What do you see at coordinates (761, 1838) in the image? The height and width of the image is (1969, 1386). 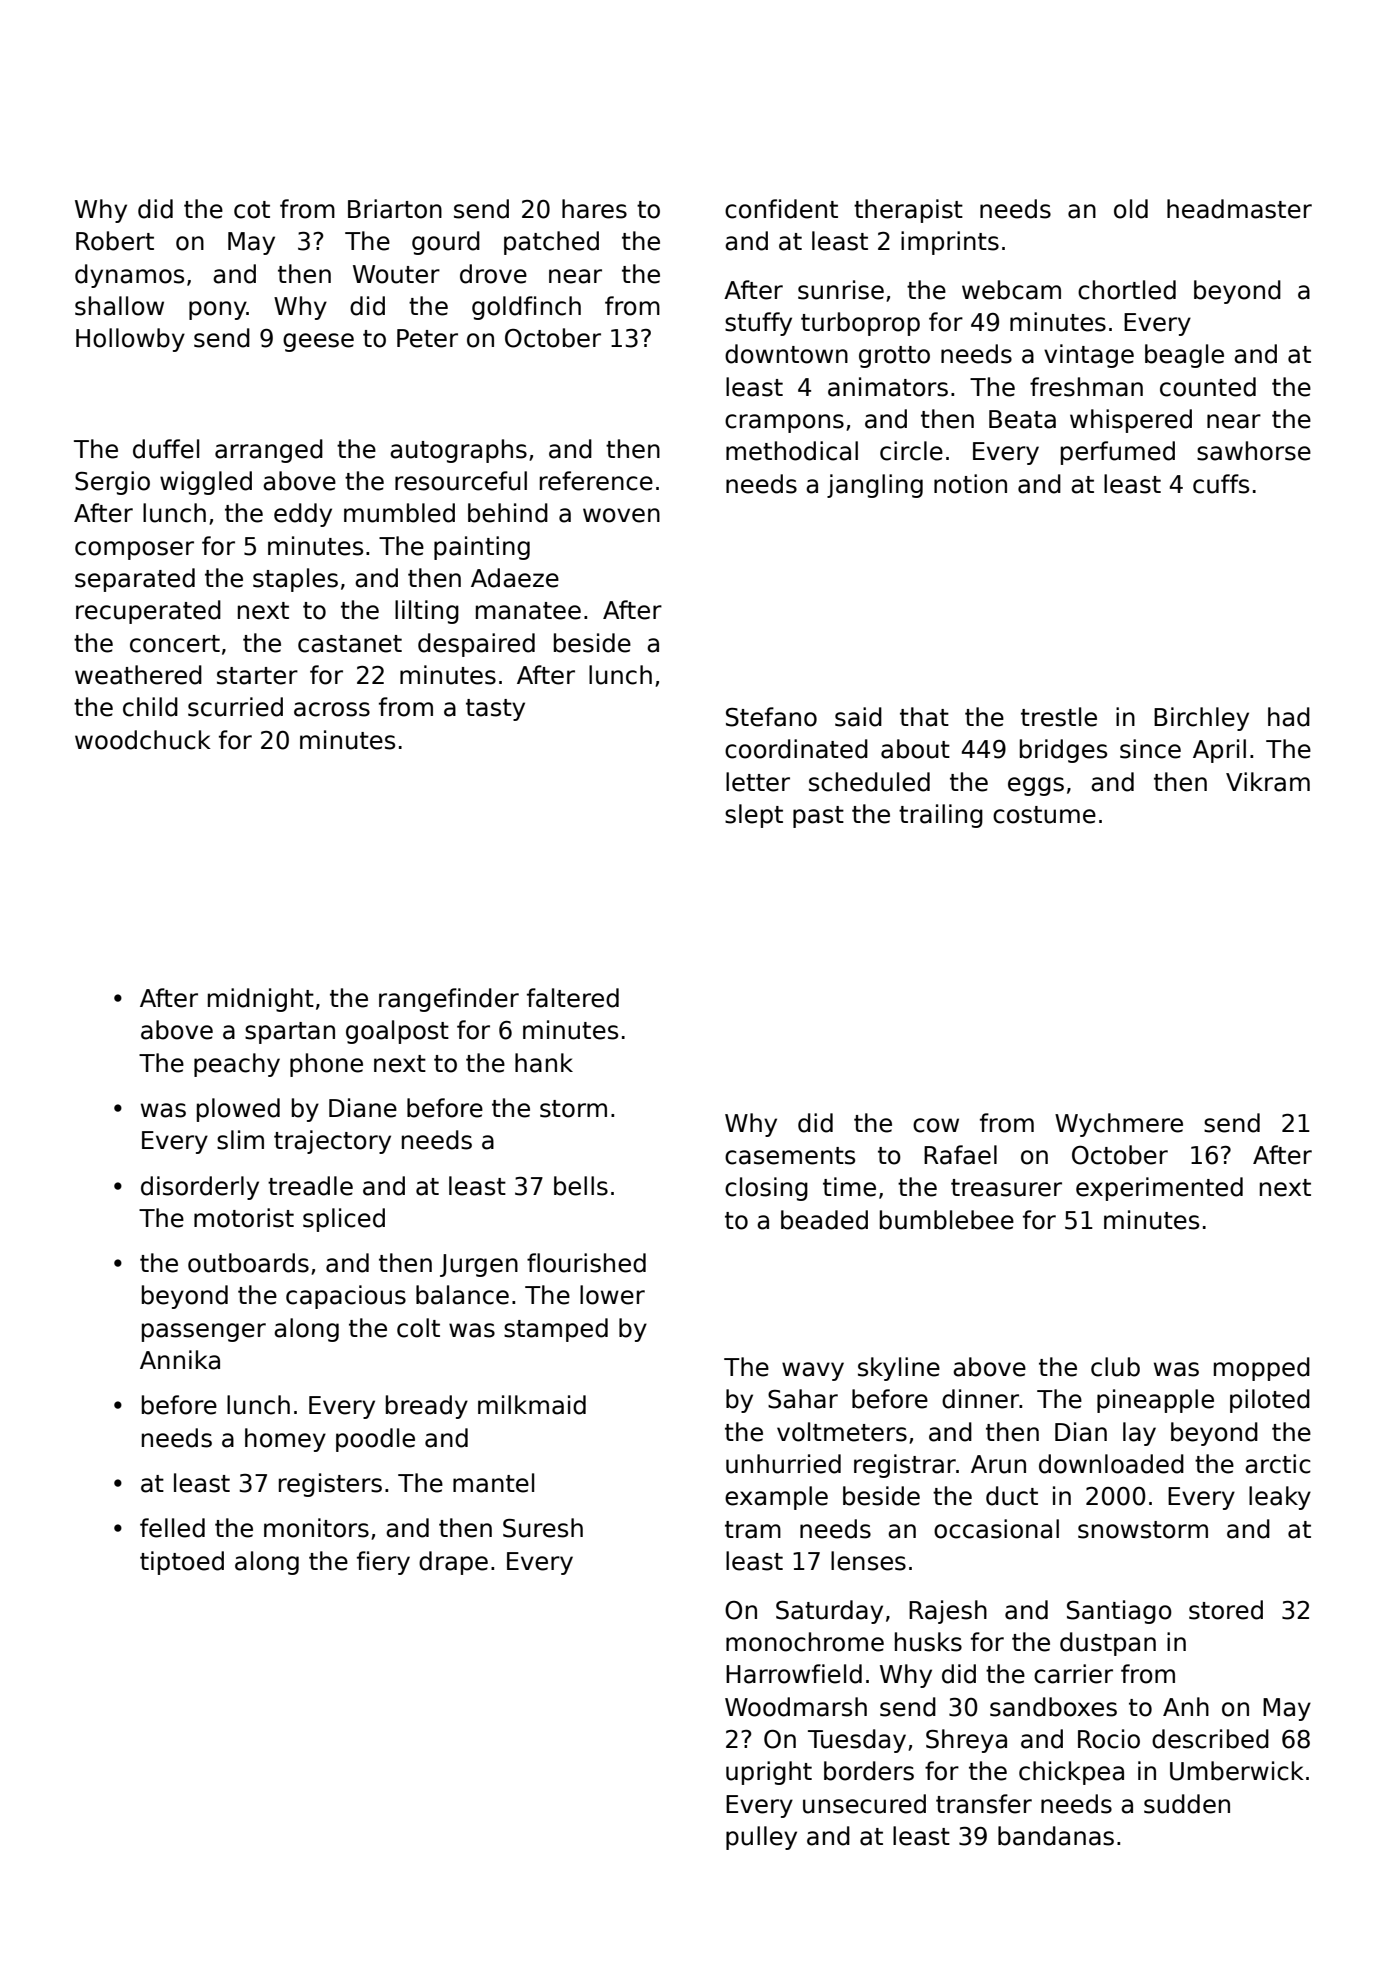 I see `pulley` at bounding box center [761, 1838].
